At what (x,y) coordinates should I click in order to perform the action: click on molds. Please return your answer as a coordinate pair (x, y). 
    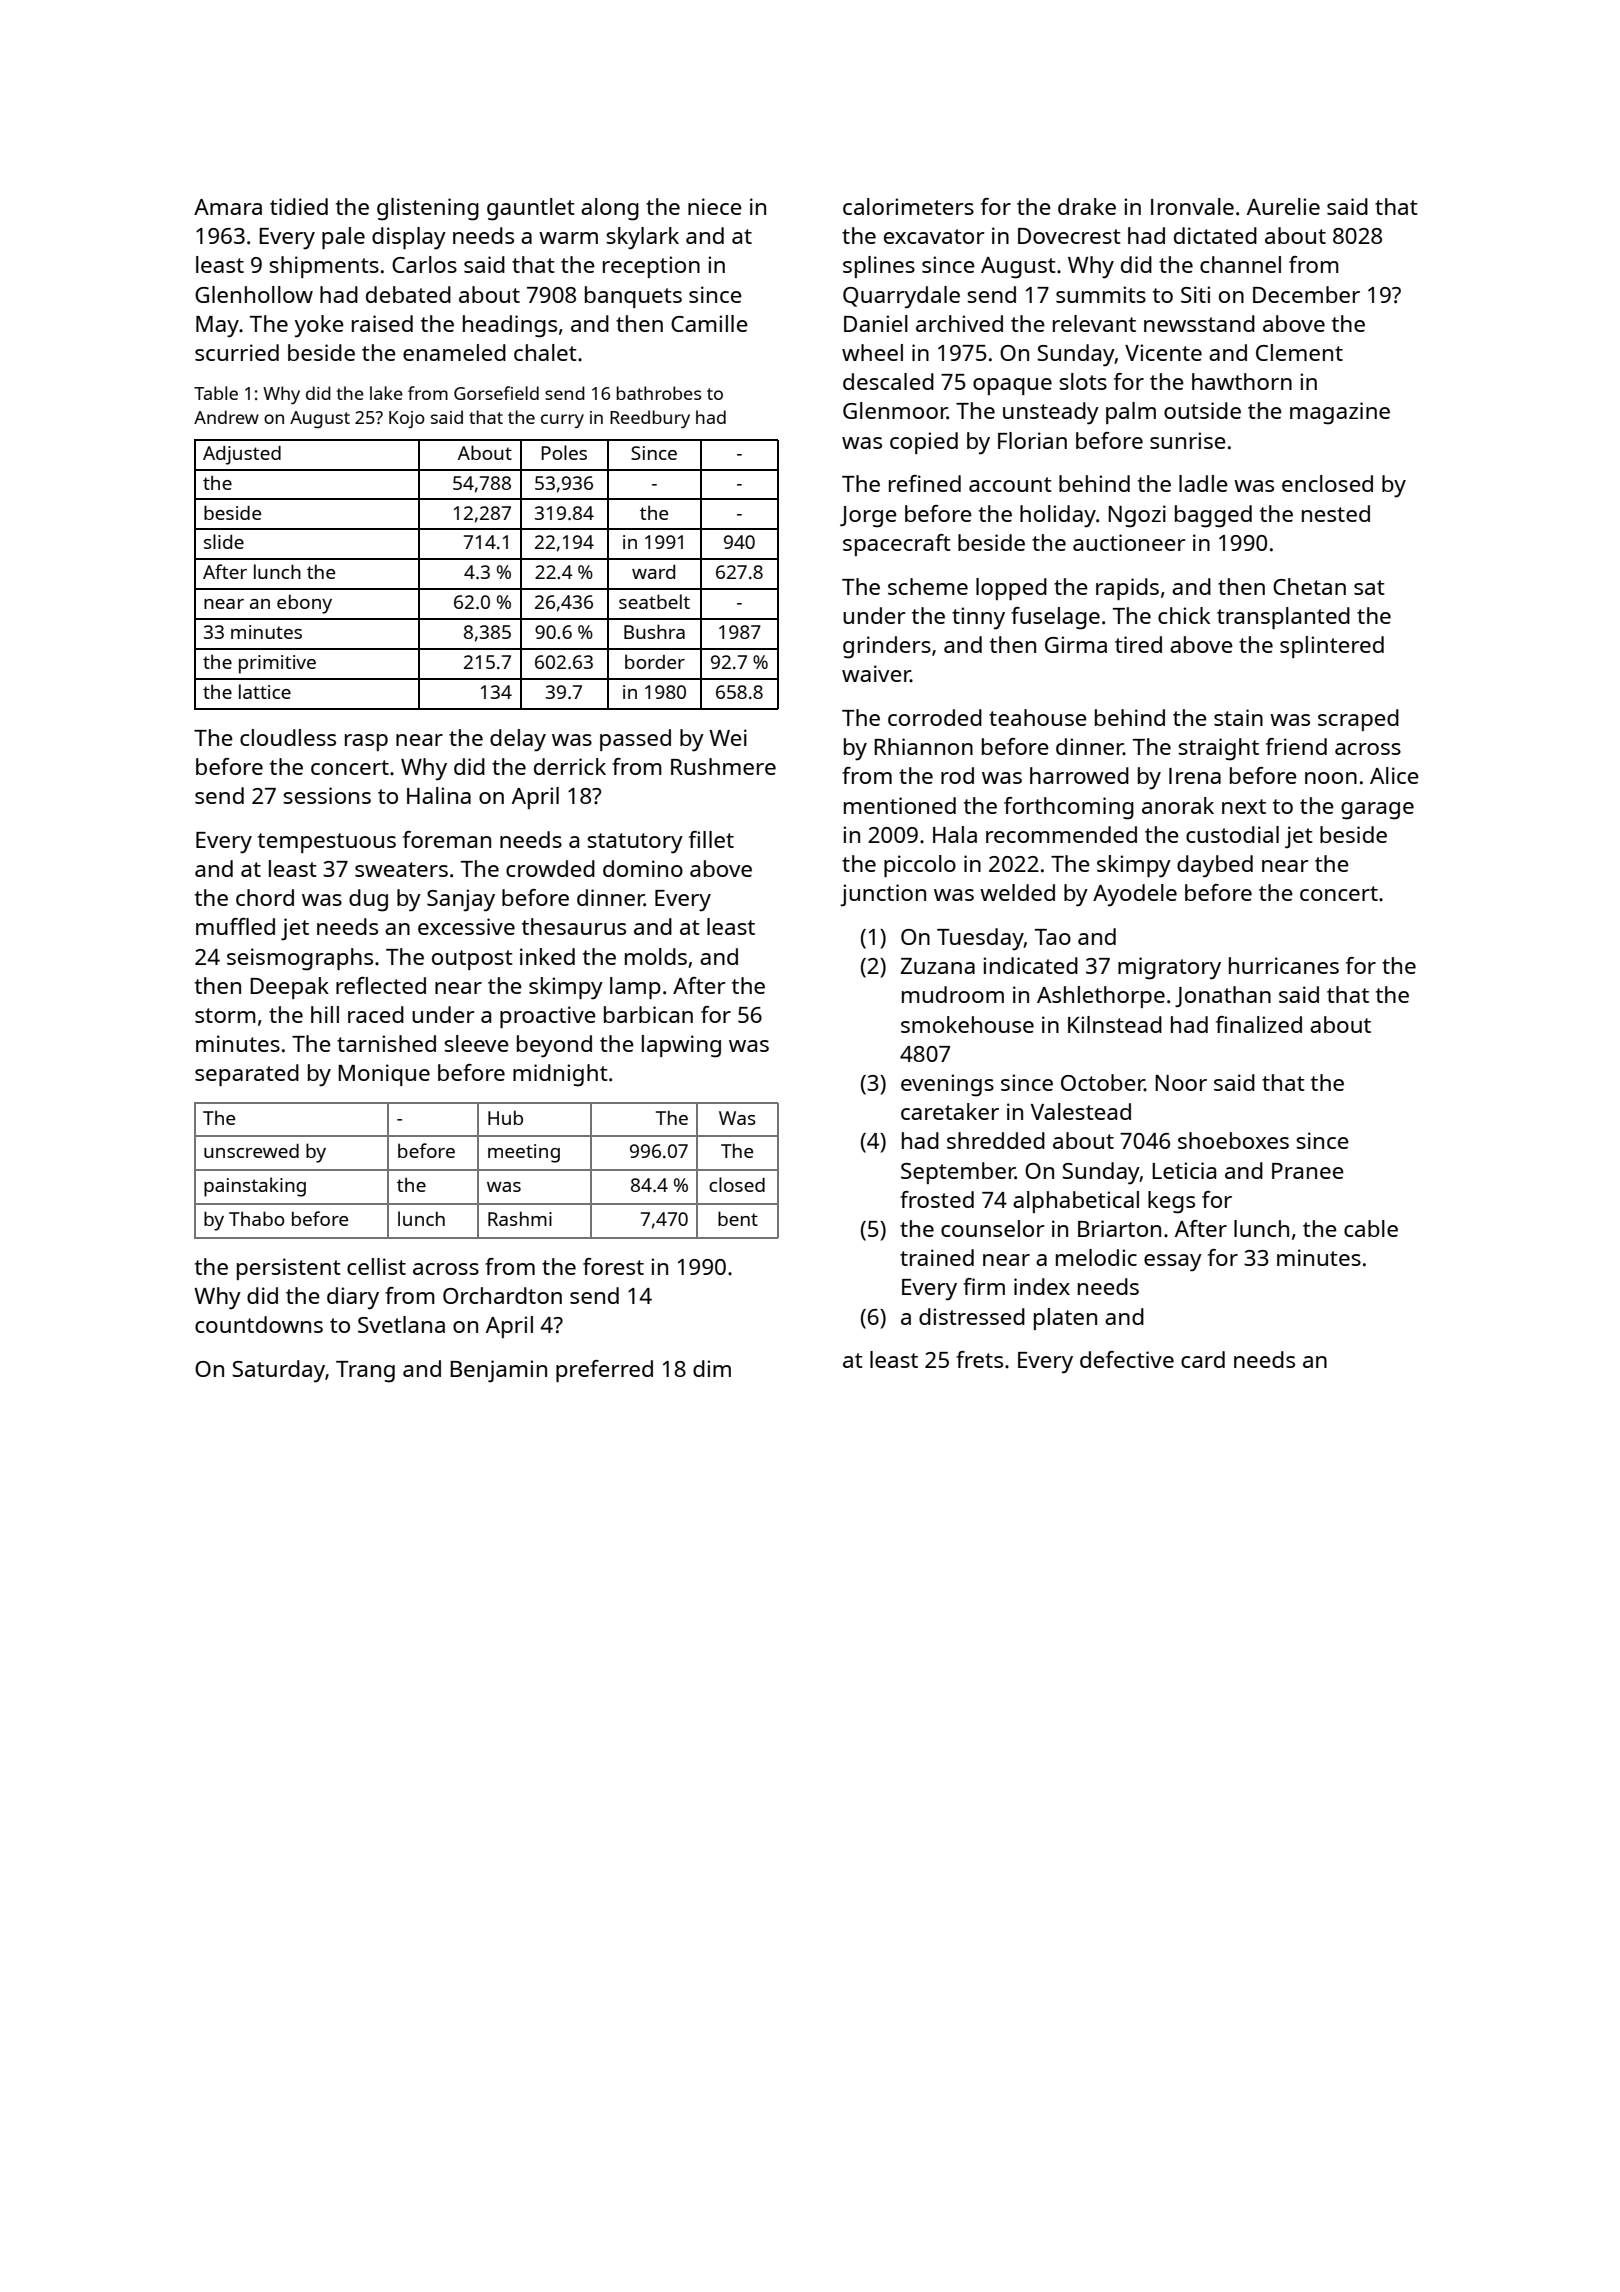
    Looking at the image, I should click on (656, 956).
